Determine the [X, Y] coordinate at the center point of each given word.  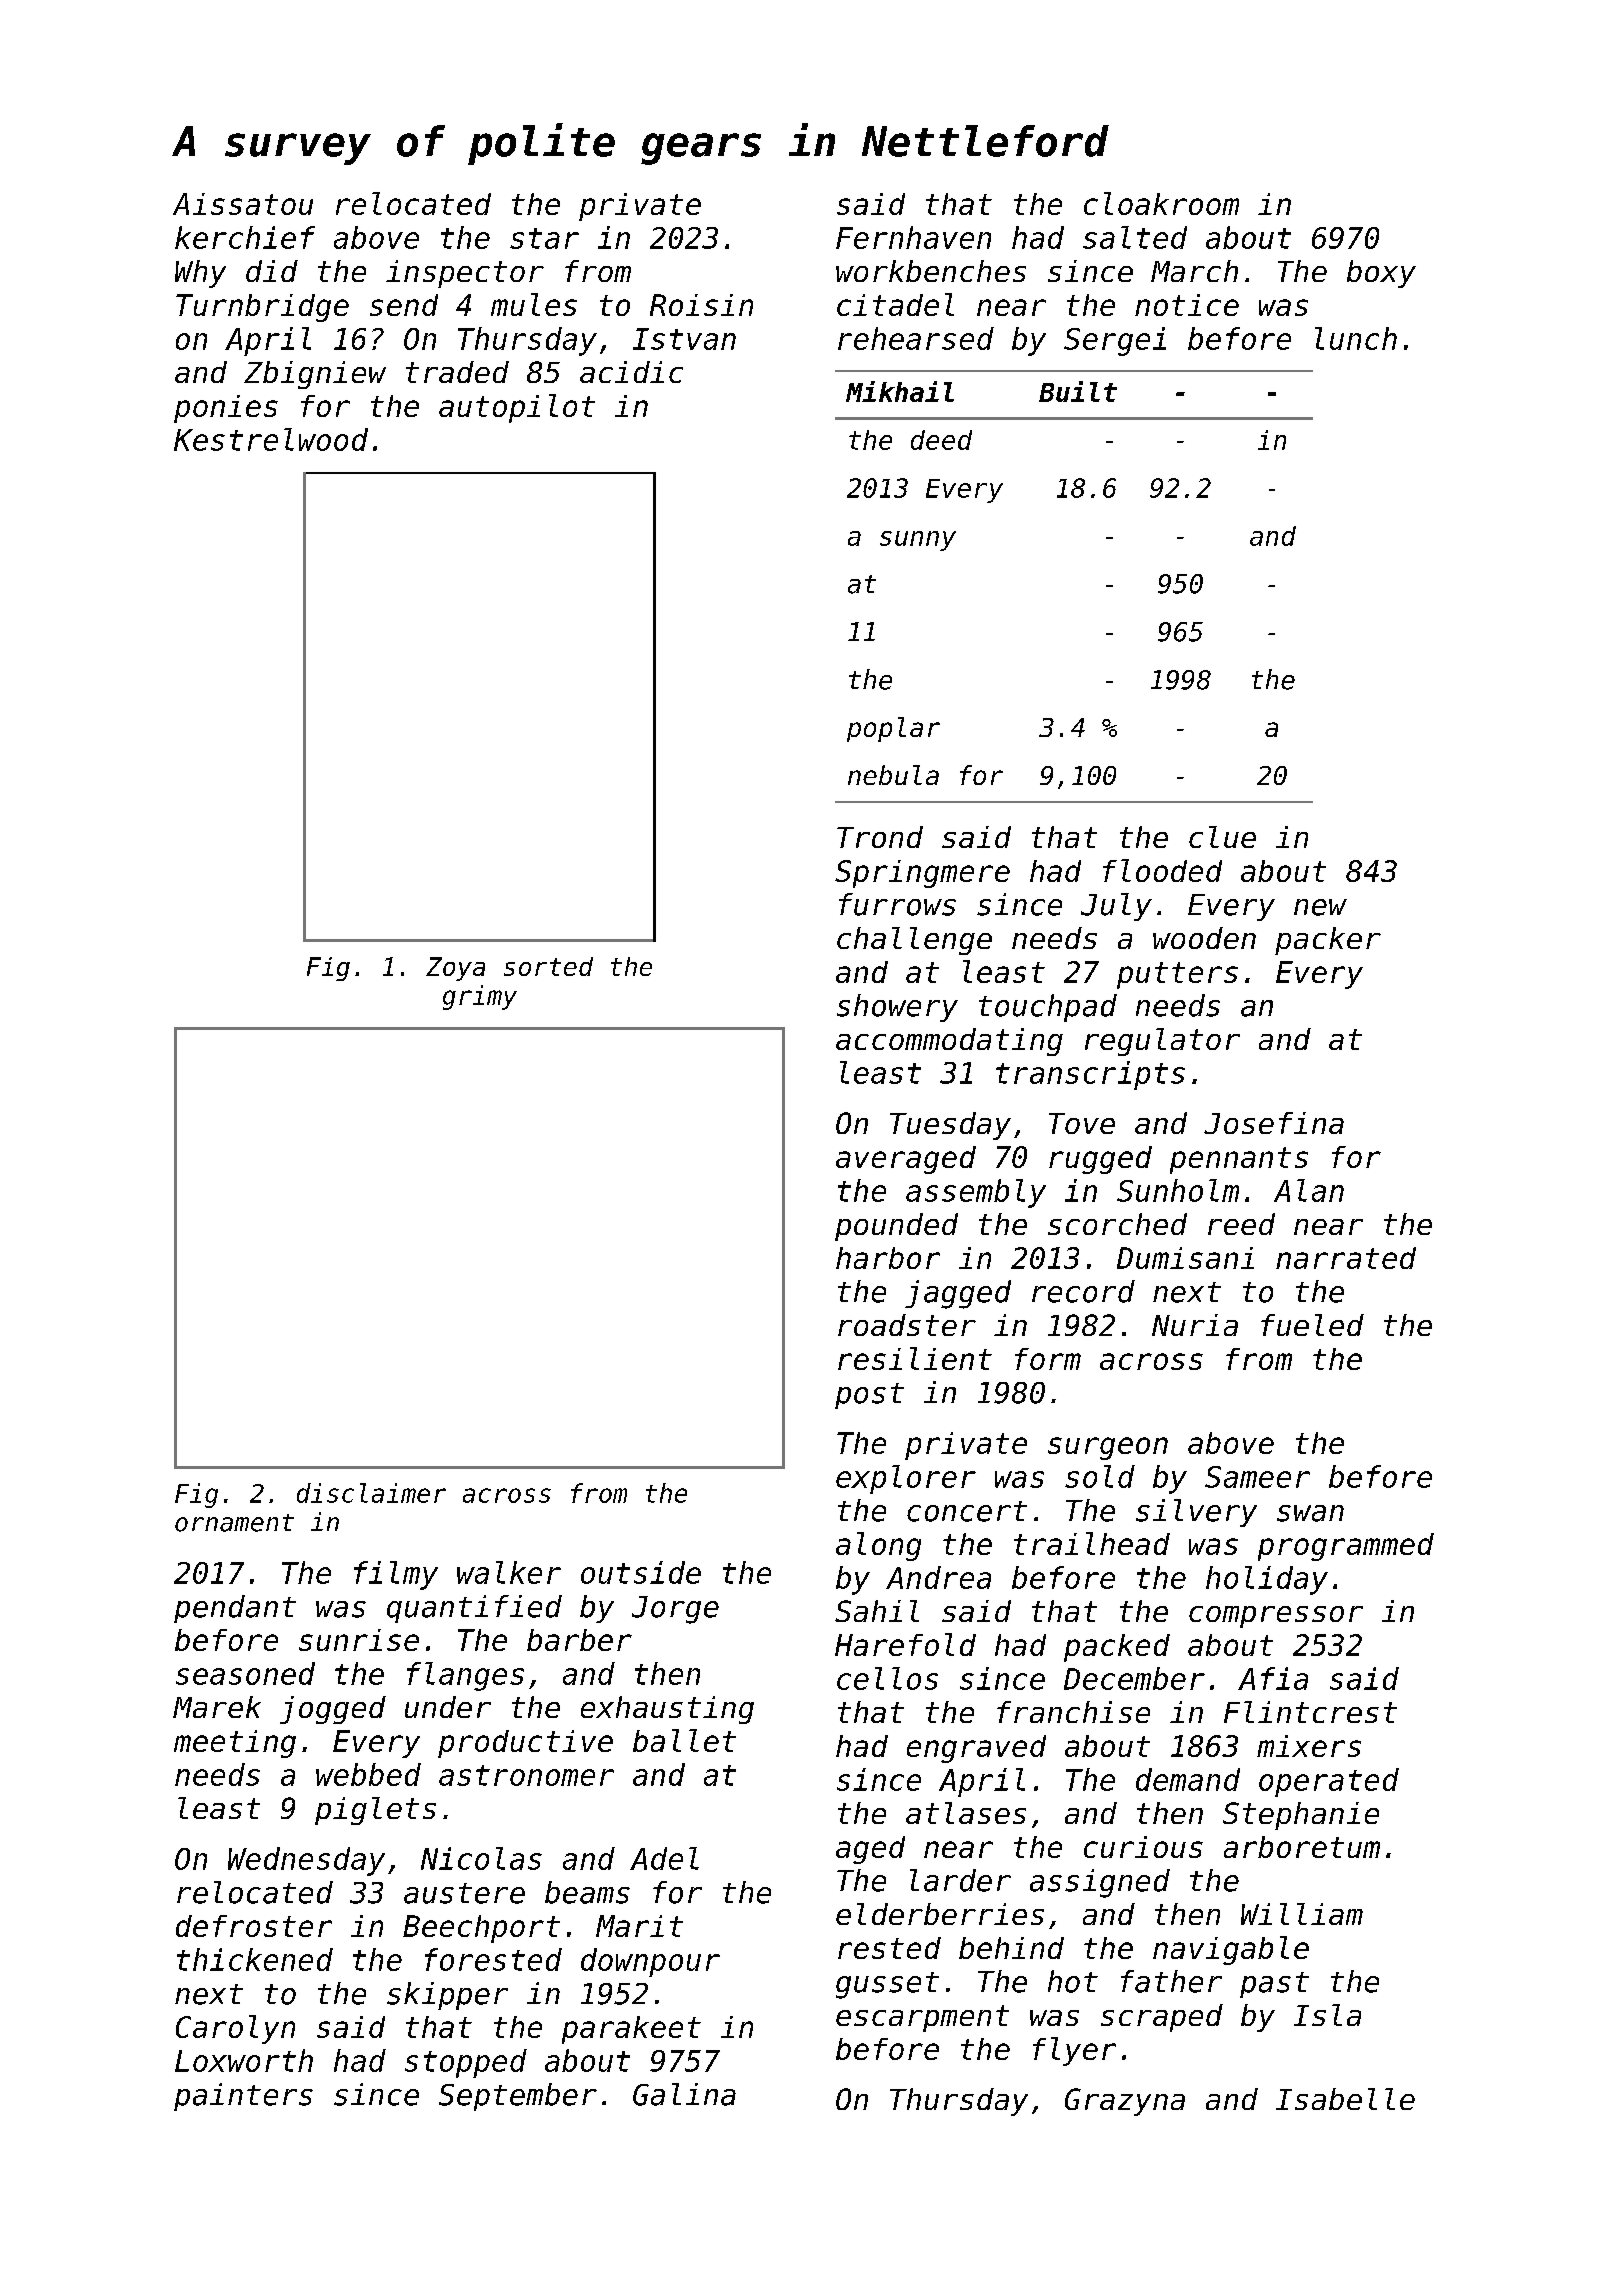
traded [457, 372]
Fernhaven [913, 237]
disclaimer [371, 1493]
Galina [684, 2094]
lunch [1356, 338]
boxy [1381, 274]
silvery [1196, 1513]
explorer [906, 1479]
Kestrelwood [271, 439]
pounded [896, 1227]
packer [1328, 941]
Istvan [684, 339]
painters [243, 2097]
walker [509, 1572]
